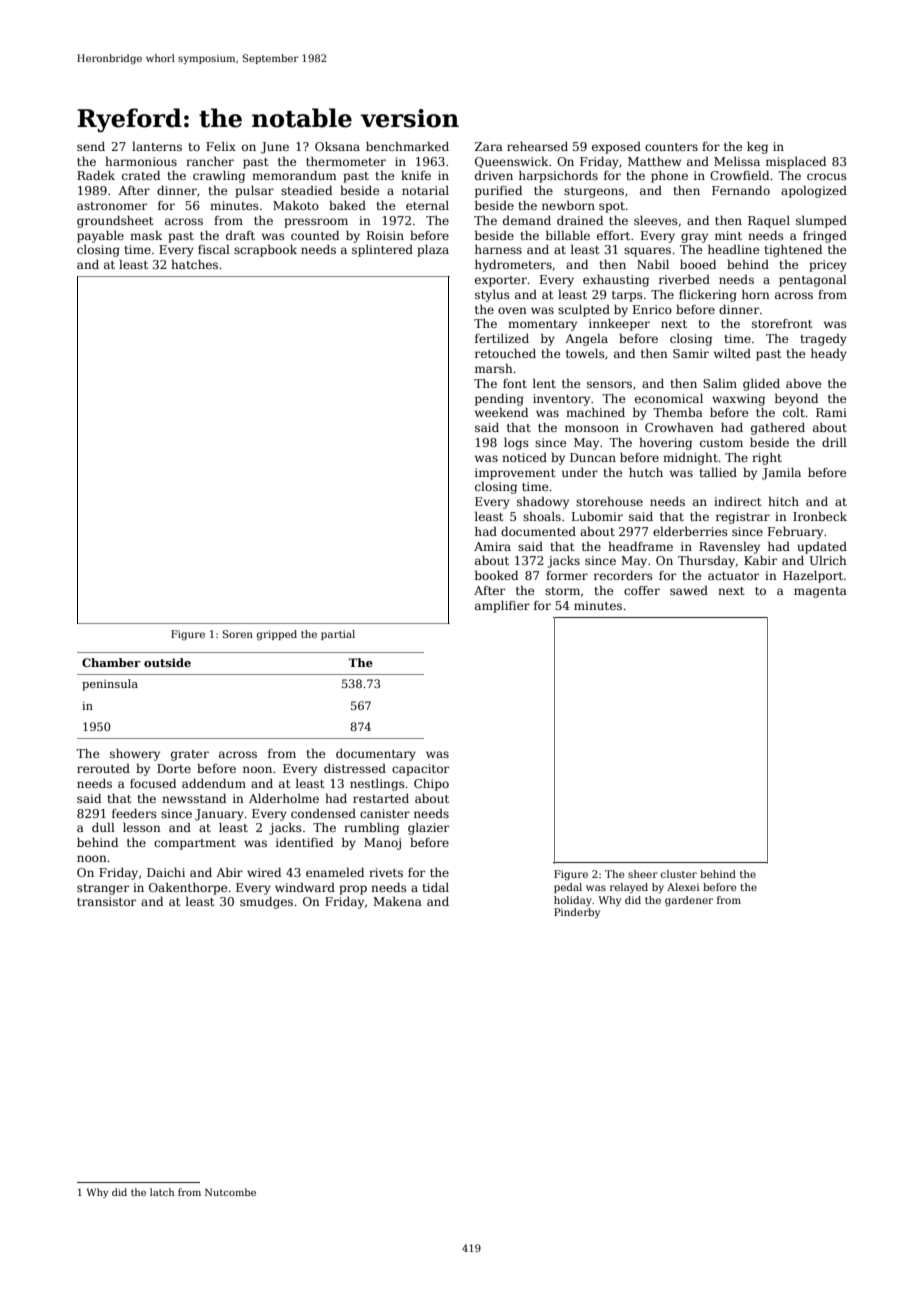  Describe the element at coordinates (162, 1192) in the document. I see `latch` at that location.
